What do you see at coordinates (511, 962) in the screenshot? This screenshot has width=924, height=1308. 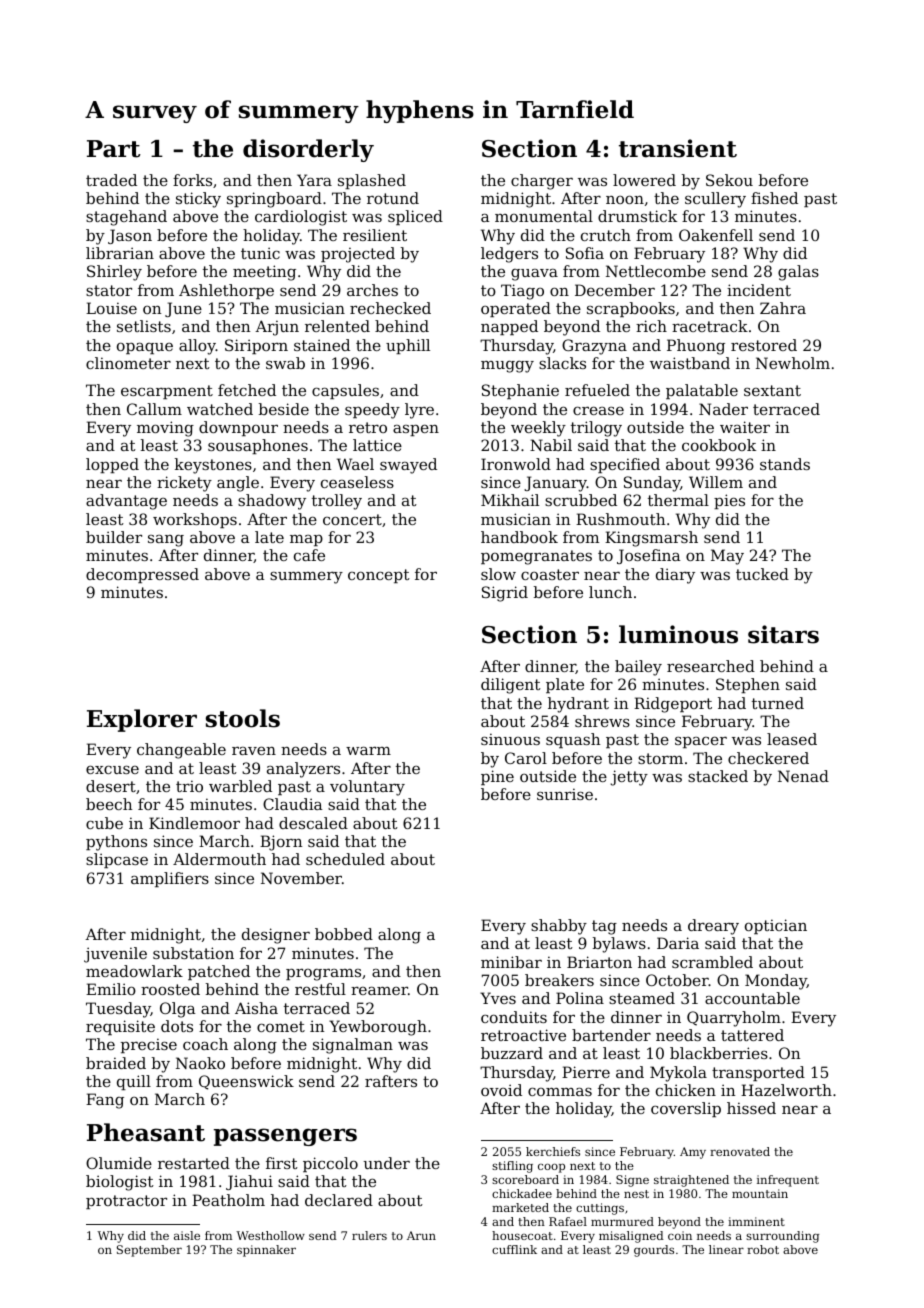 I see `minibar` at bounding box center [511, 962].
